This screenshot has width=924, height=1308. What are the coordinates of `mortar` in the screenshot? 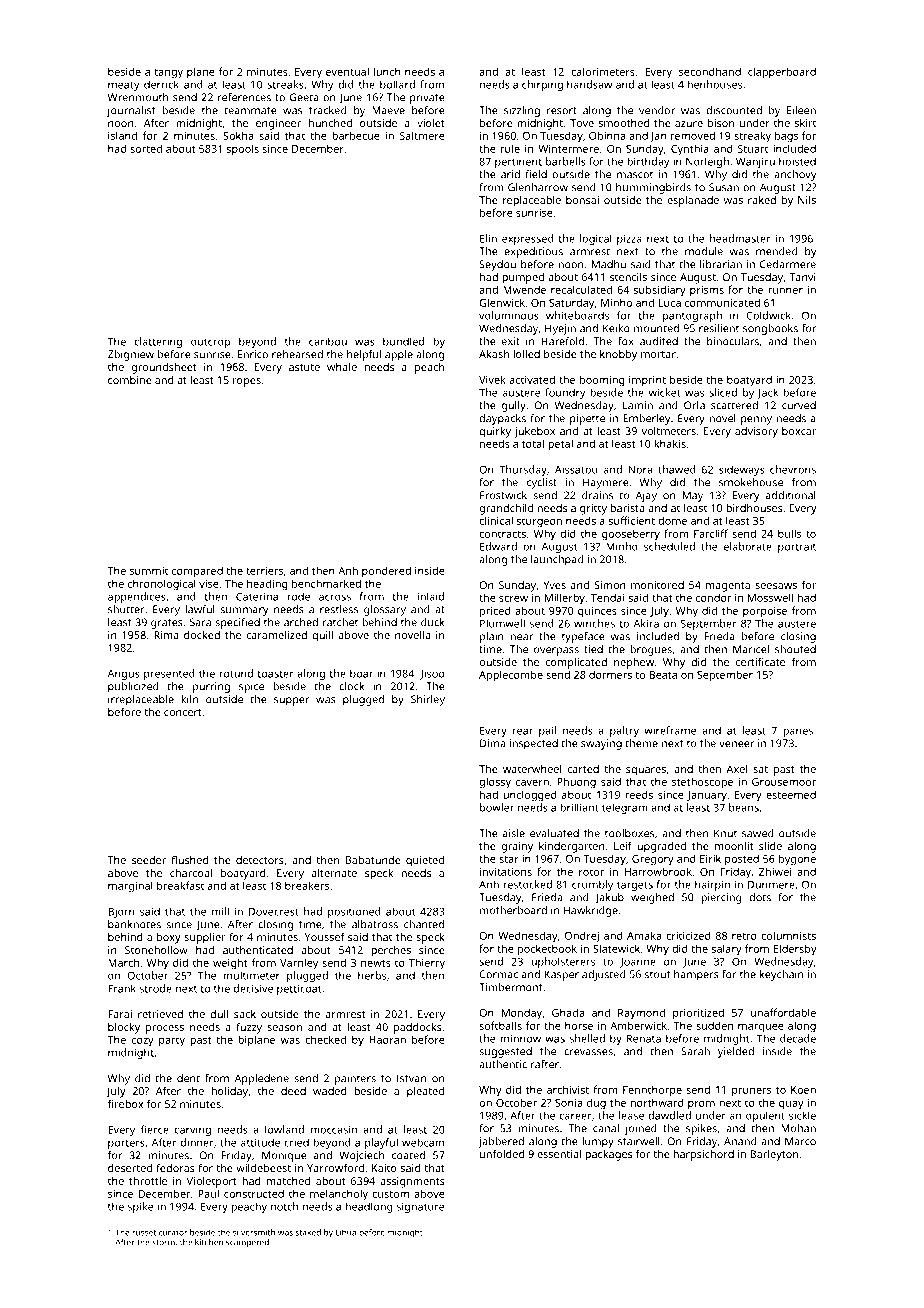 It's located at (658, 354).
